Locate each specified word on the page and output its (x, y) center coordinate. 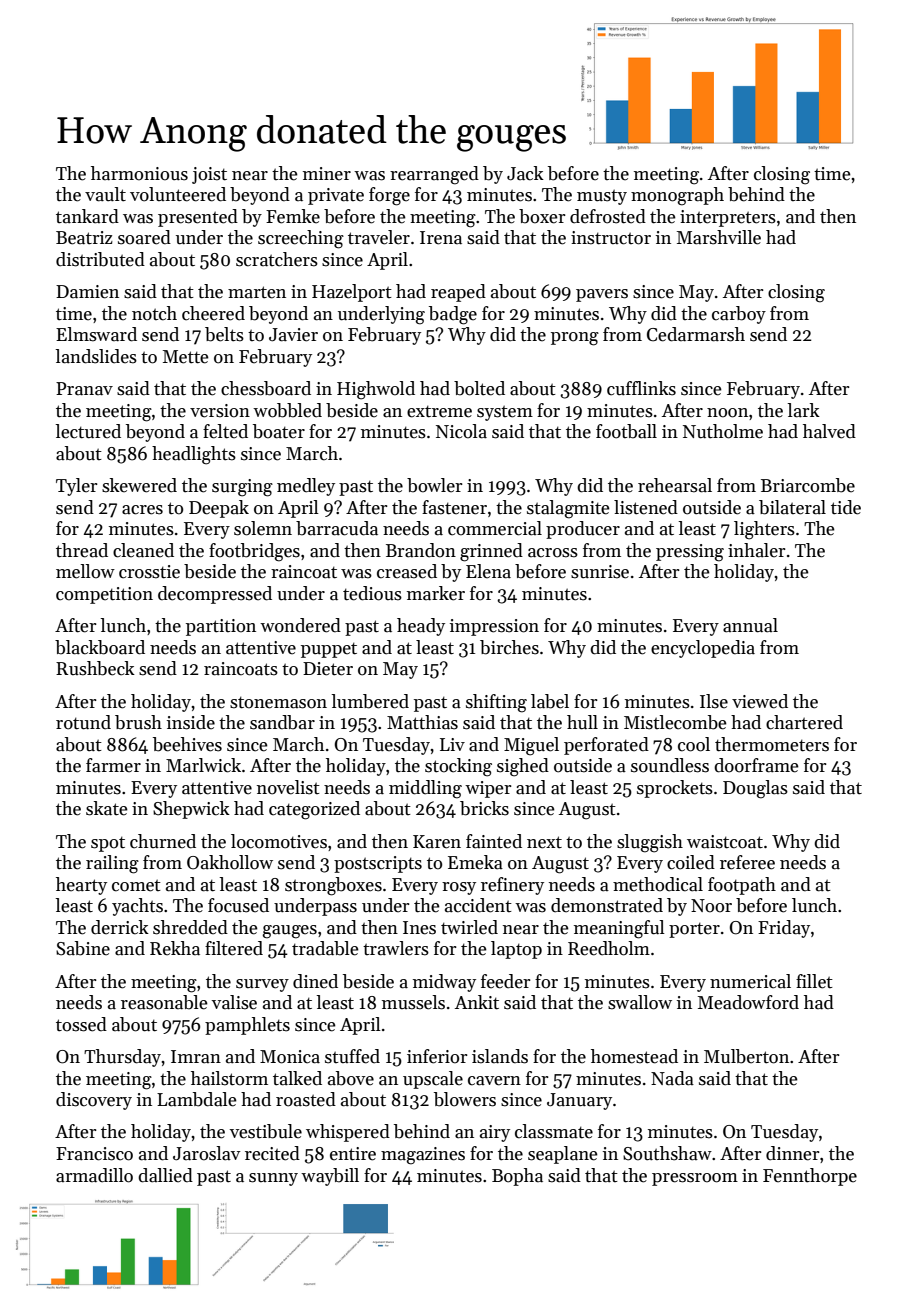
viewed (760, 701)
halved (829, 431)
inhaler (757, 550)
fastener (454, 507)
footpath (742, 886)
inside (191, 722)
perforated (606, 746)
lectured (88, 431)
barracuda (337, 528)
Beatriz (84, 238)
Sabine (83, 948)
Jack (525, 173)
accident (478, 905)
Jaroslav (207, 1153)
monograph (677, 196)
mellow (85, 571)
